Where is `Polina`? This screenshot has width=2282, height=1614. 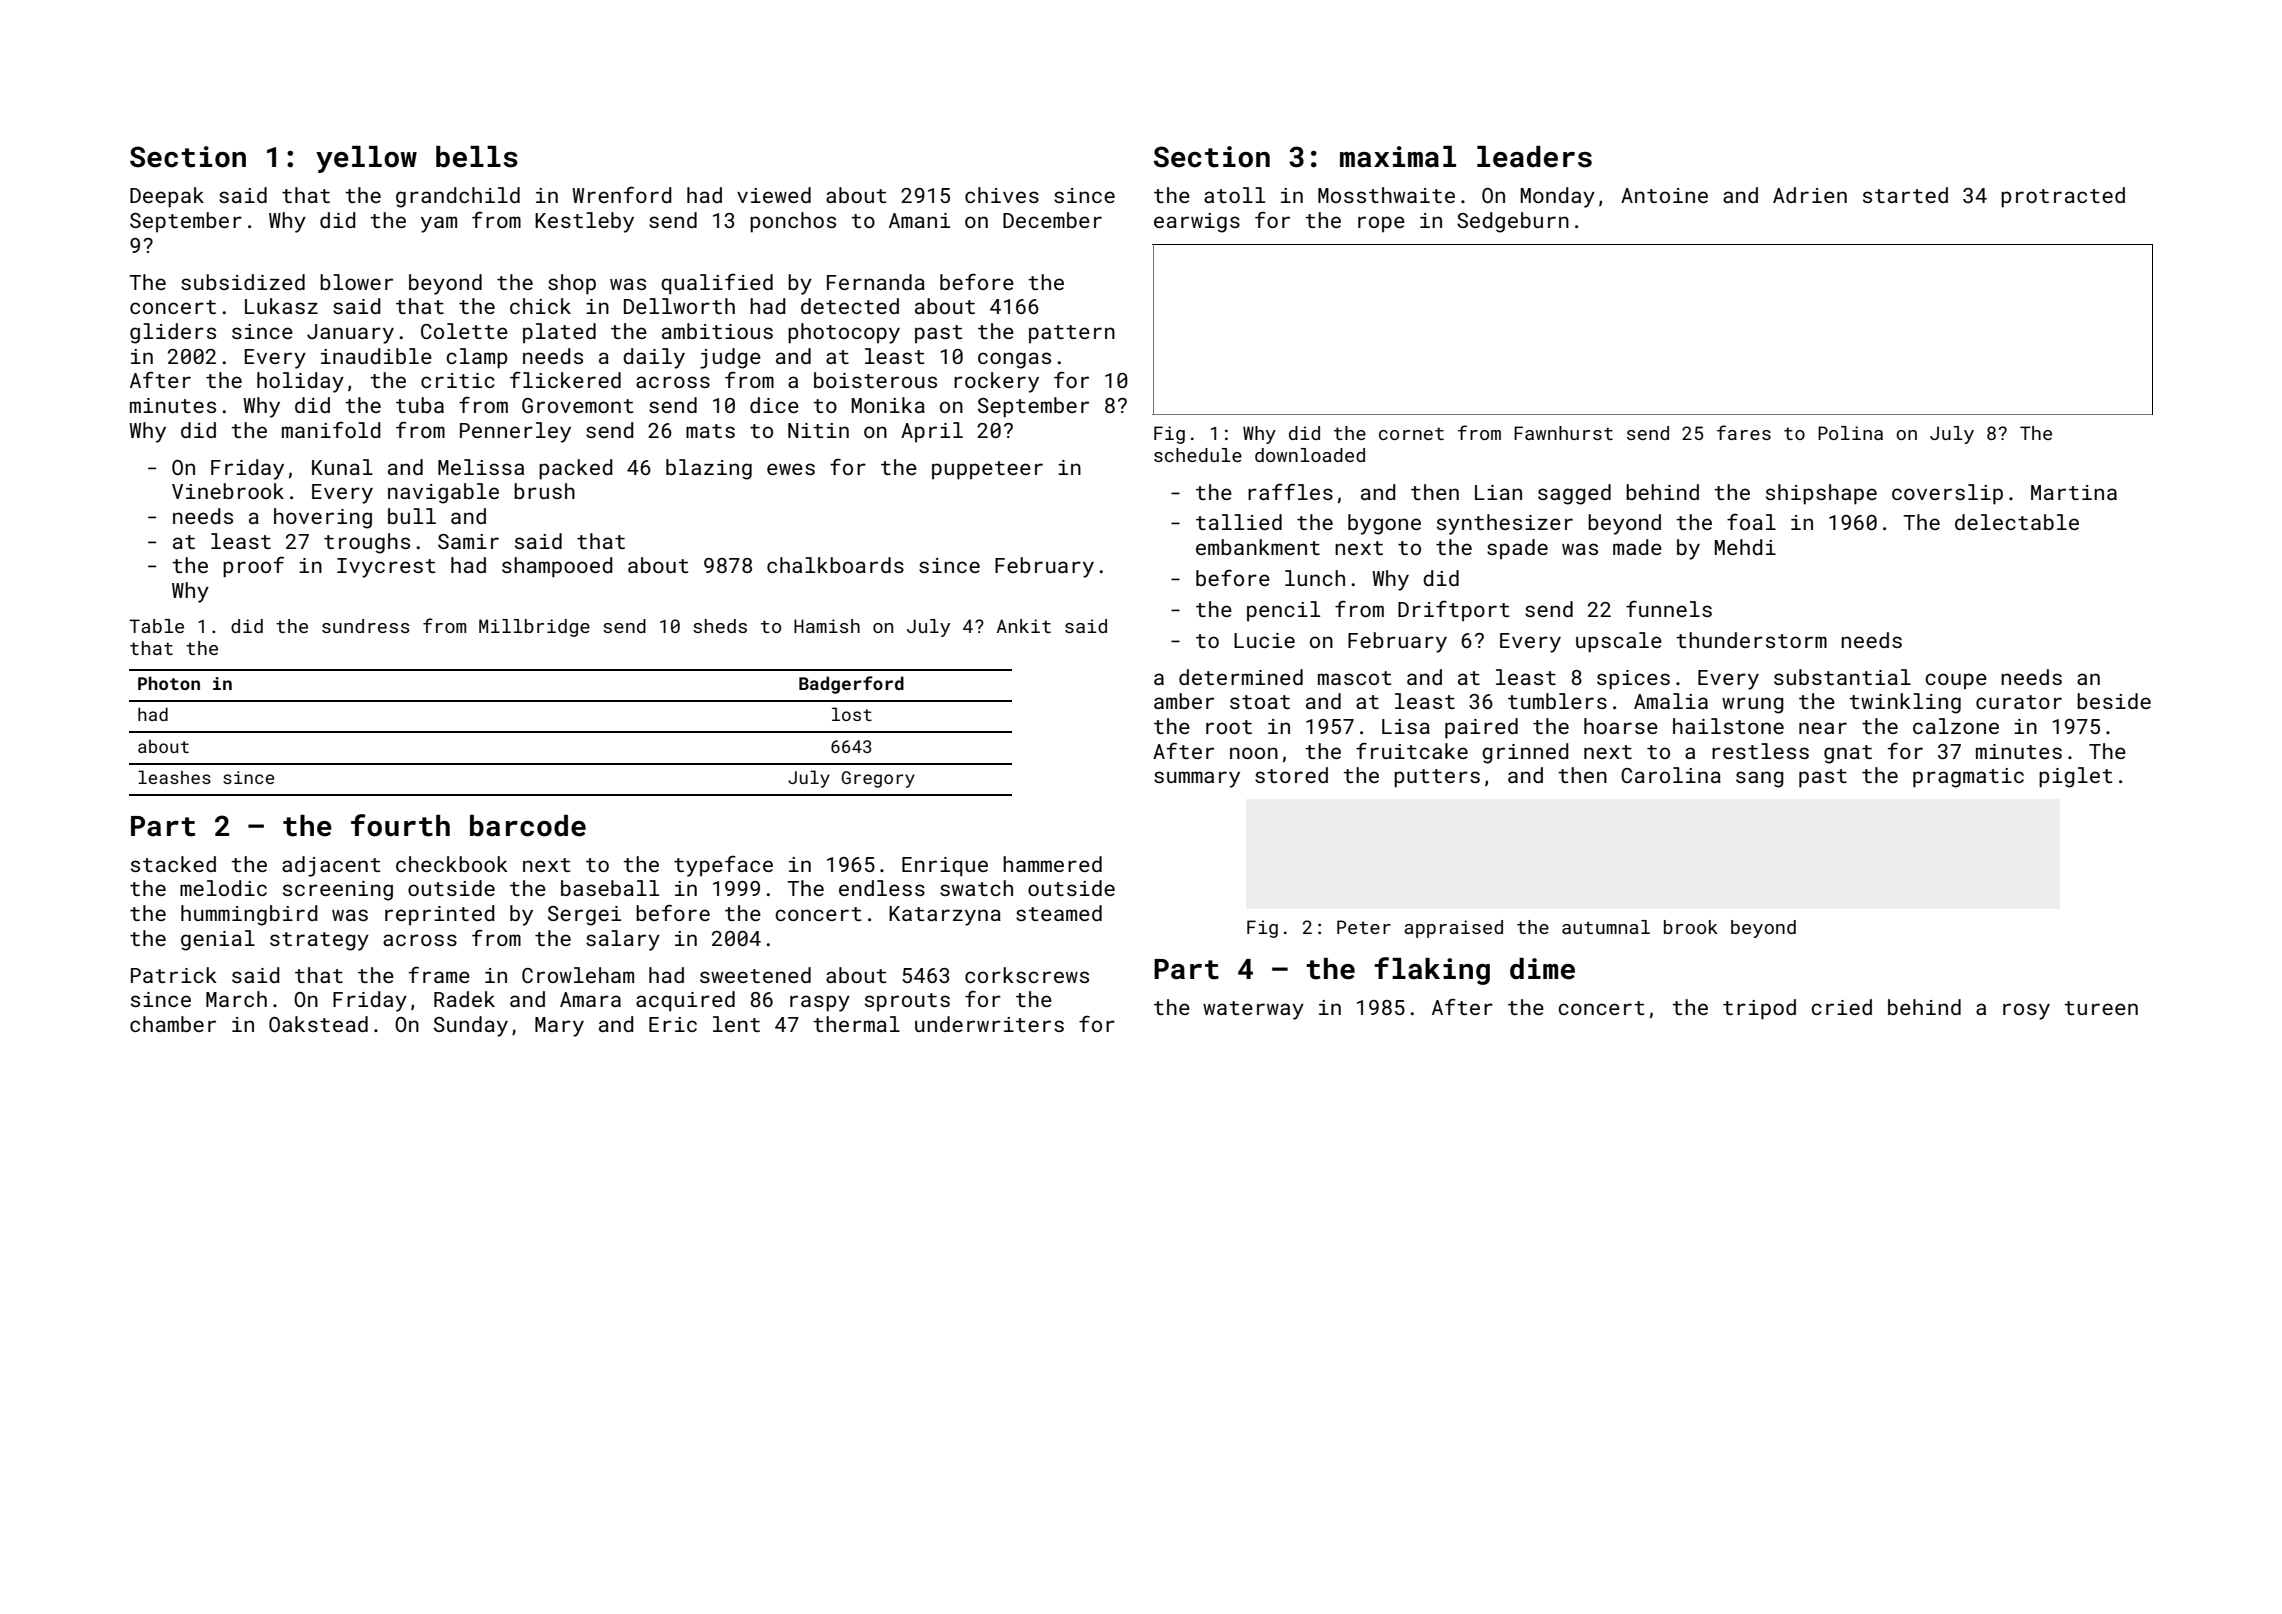
Polina is located at coordinates (1850, 433).
